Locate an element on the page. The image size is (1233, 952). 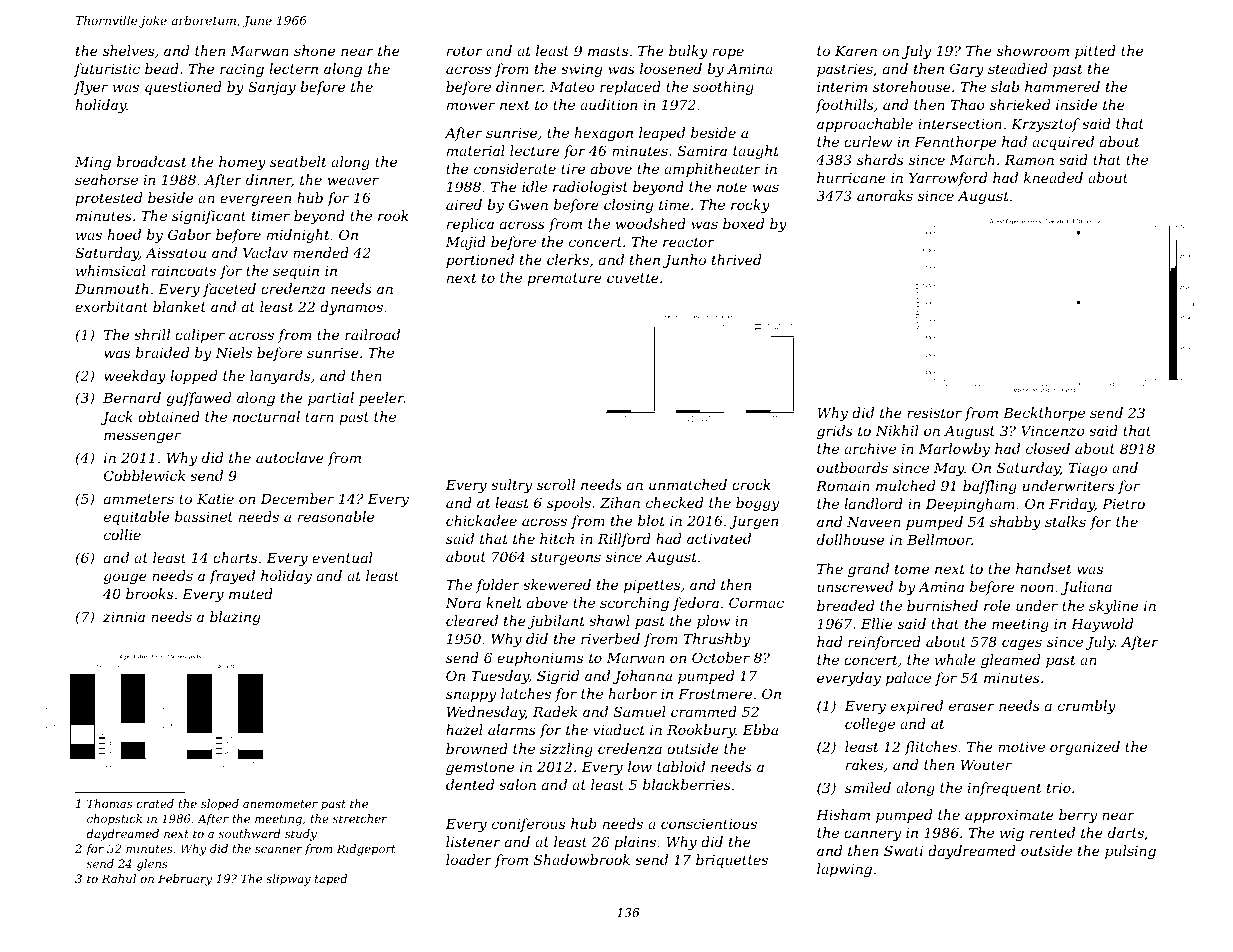
grids is located at coordinates (835, 432).
